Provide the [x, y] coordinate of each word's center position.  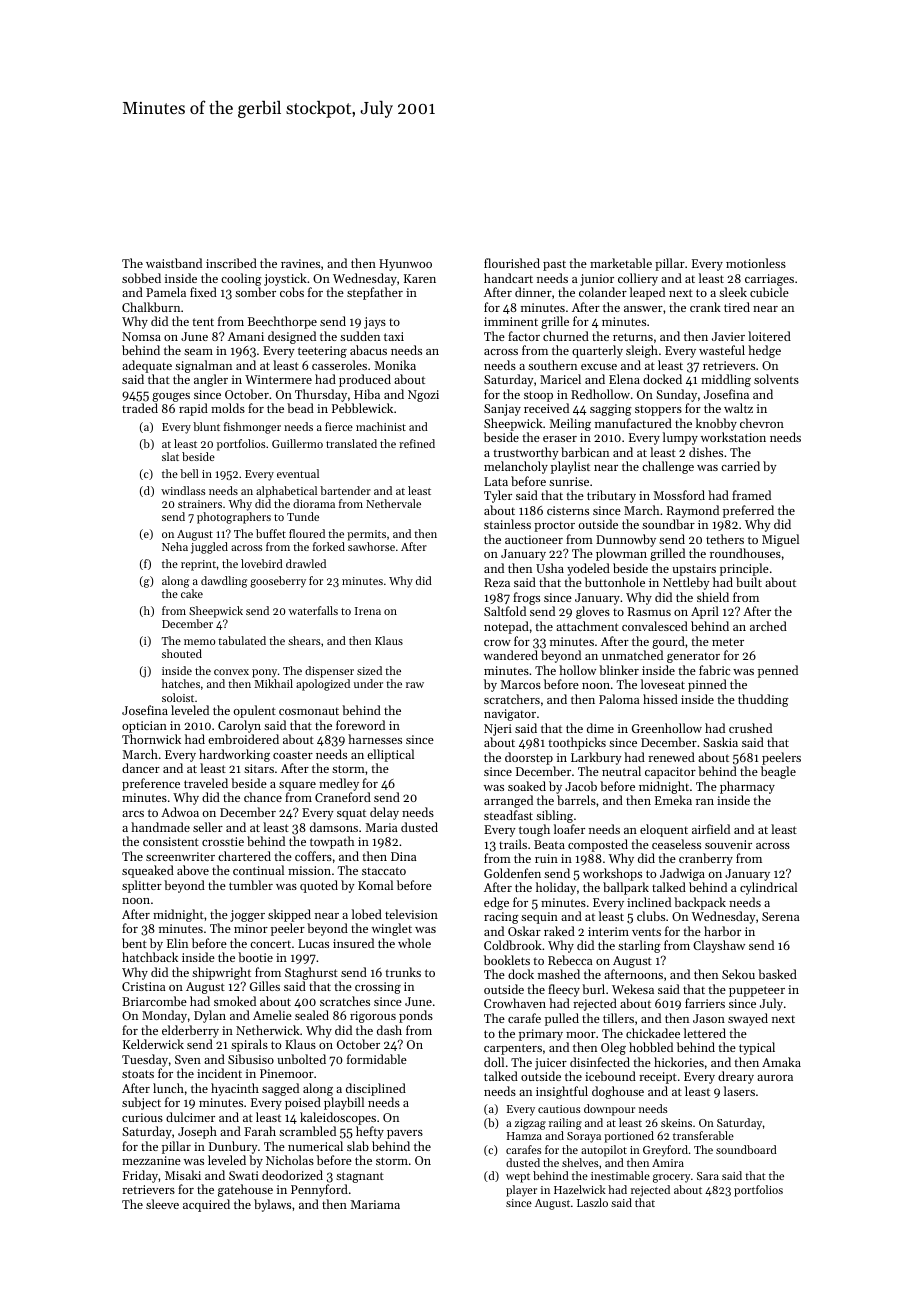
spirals [249, 1045]
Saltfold [505, 611]
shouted [182, 653]
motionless [756, 263]
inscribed [231, 263]
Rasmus [649, 611]
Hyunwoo [405, 265]
